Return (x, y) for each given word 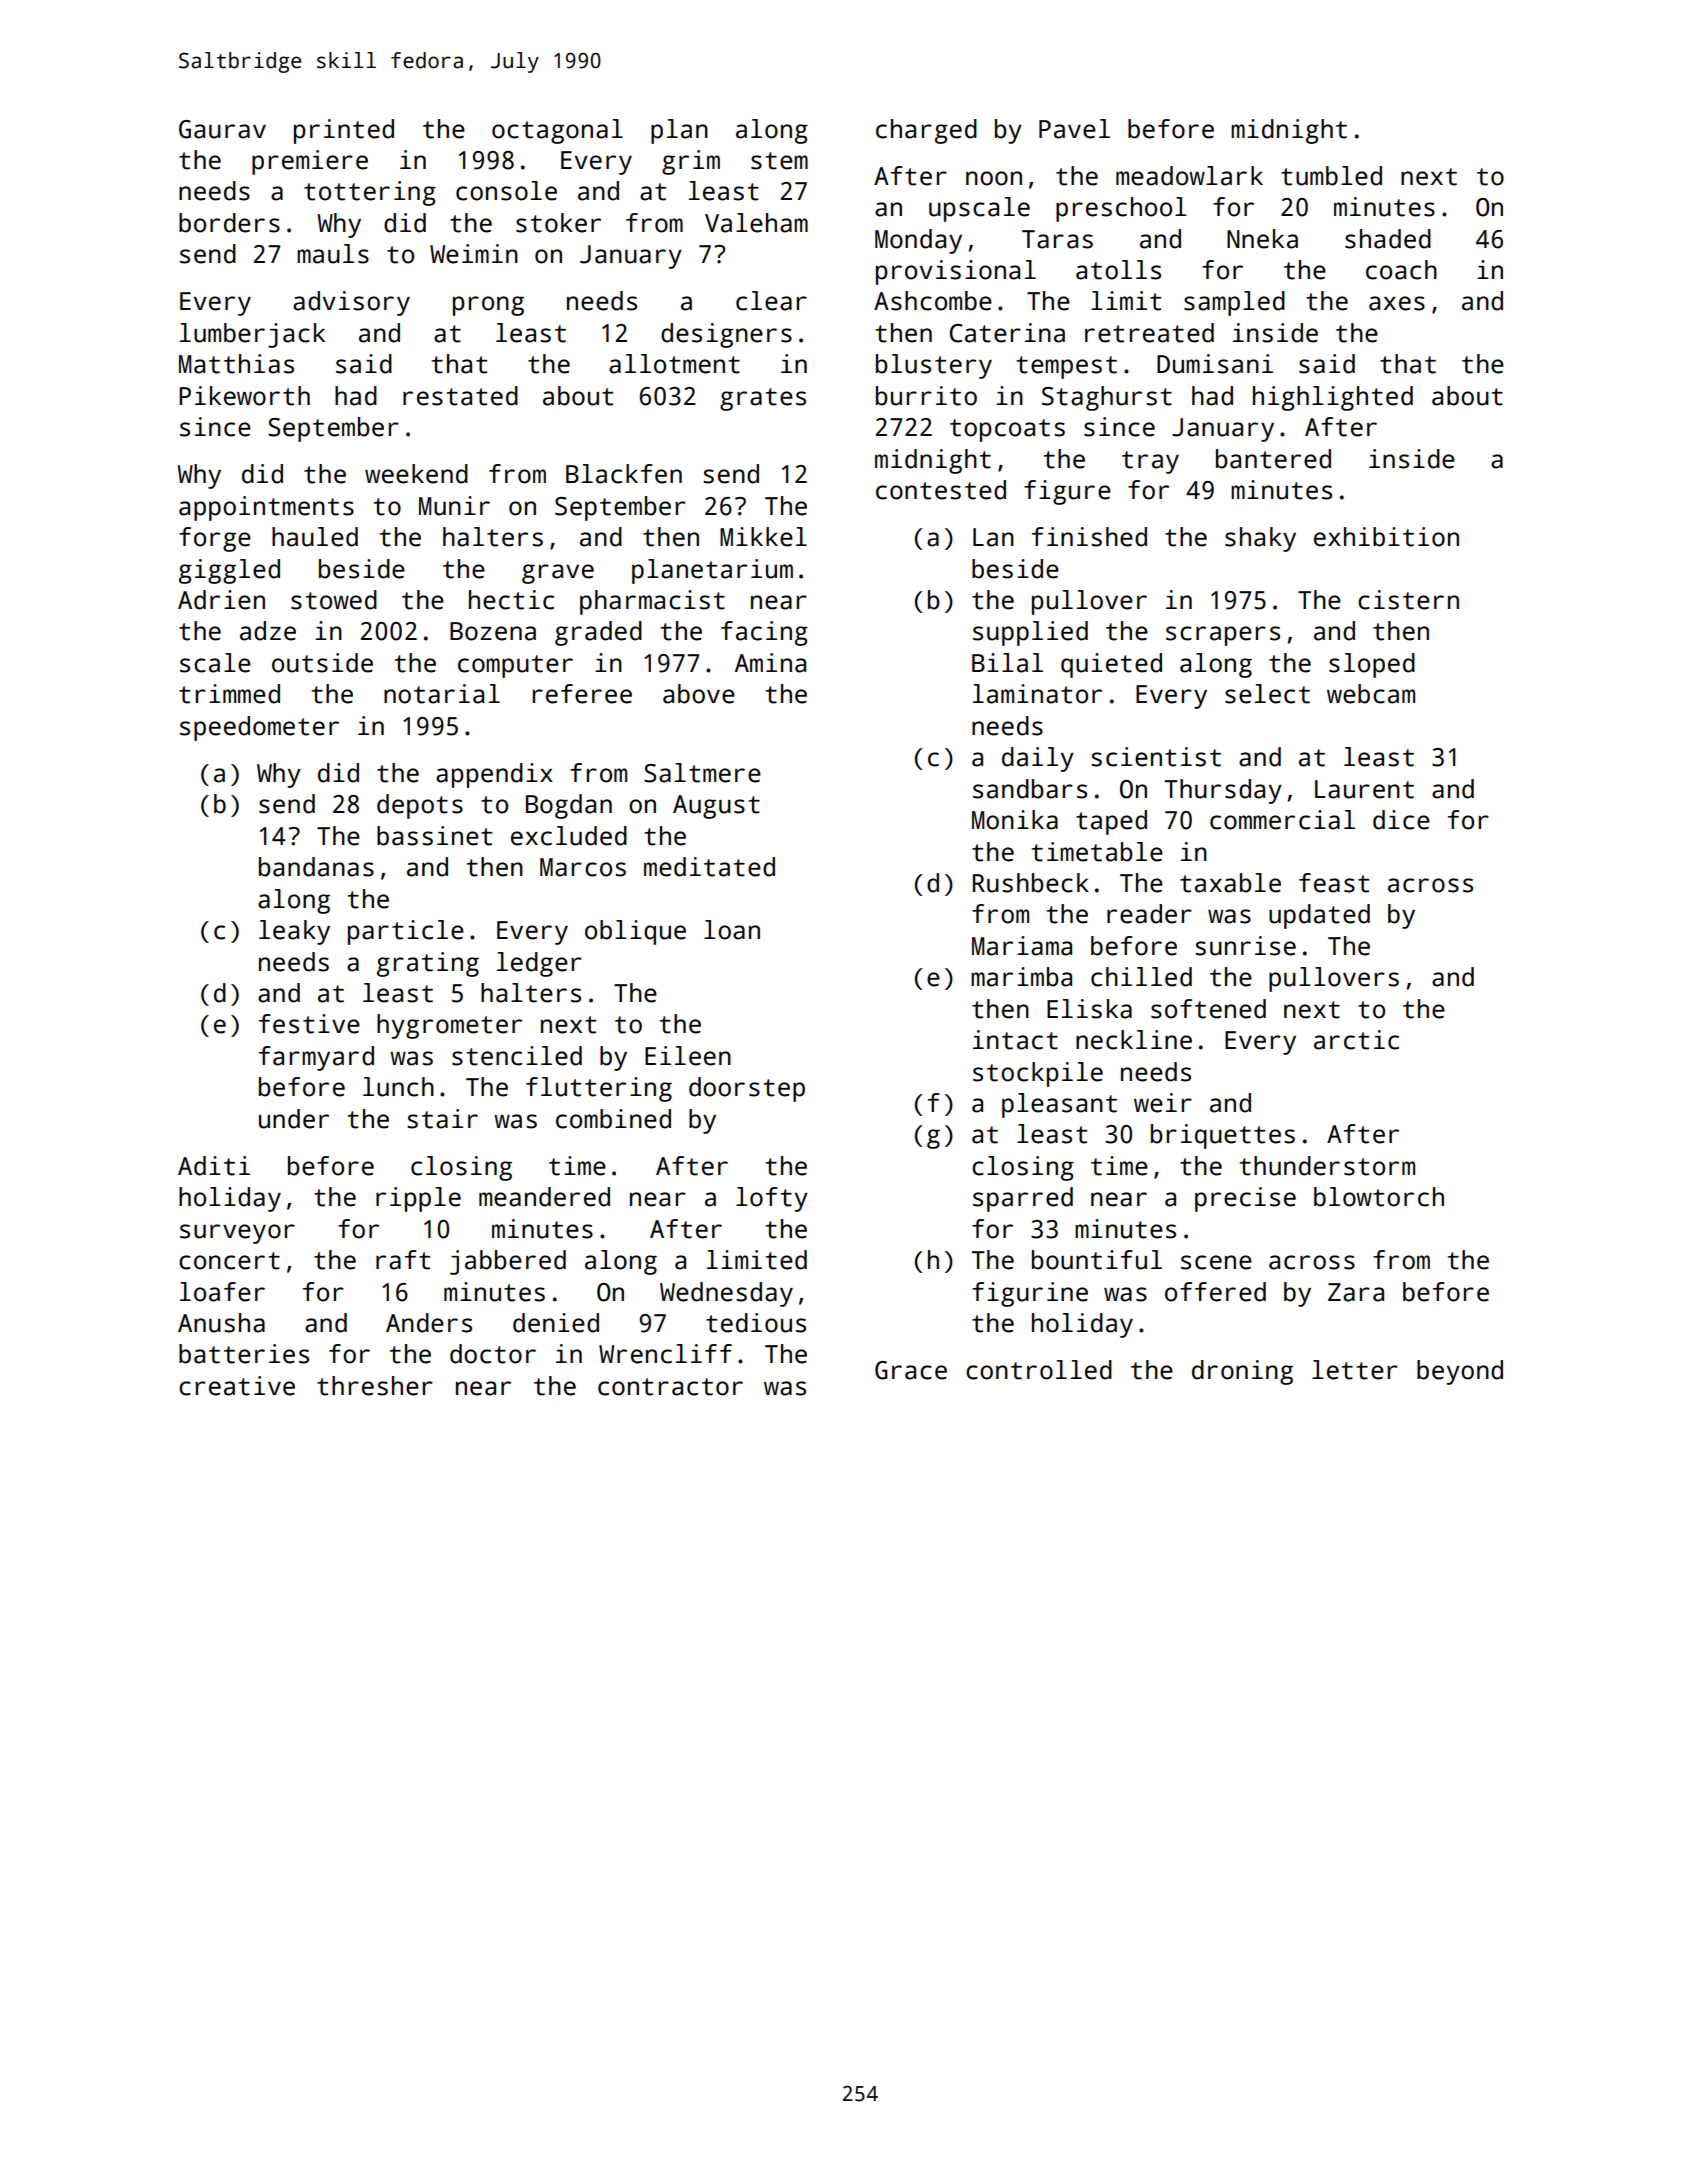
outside (322, 663)
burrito (926, 396)
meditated (709, 867)
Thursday (1223, 791)
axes (1397, 303)
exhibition (1386, 537)
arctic (1356, 1040)
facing (764, 633)
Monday (918, 241)
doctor (493, 1354)
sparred (1023, 1199)
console (506, 191)
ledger (539, 964)
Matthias (236, 364)
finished (1089, 537)
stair (442, 1119)
